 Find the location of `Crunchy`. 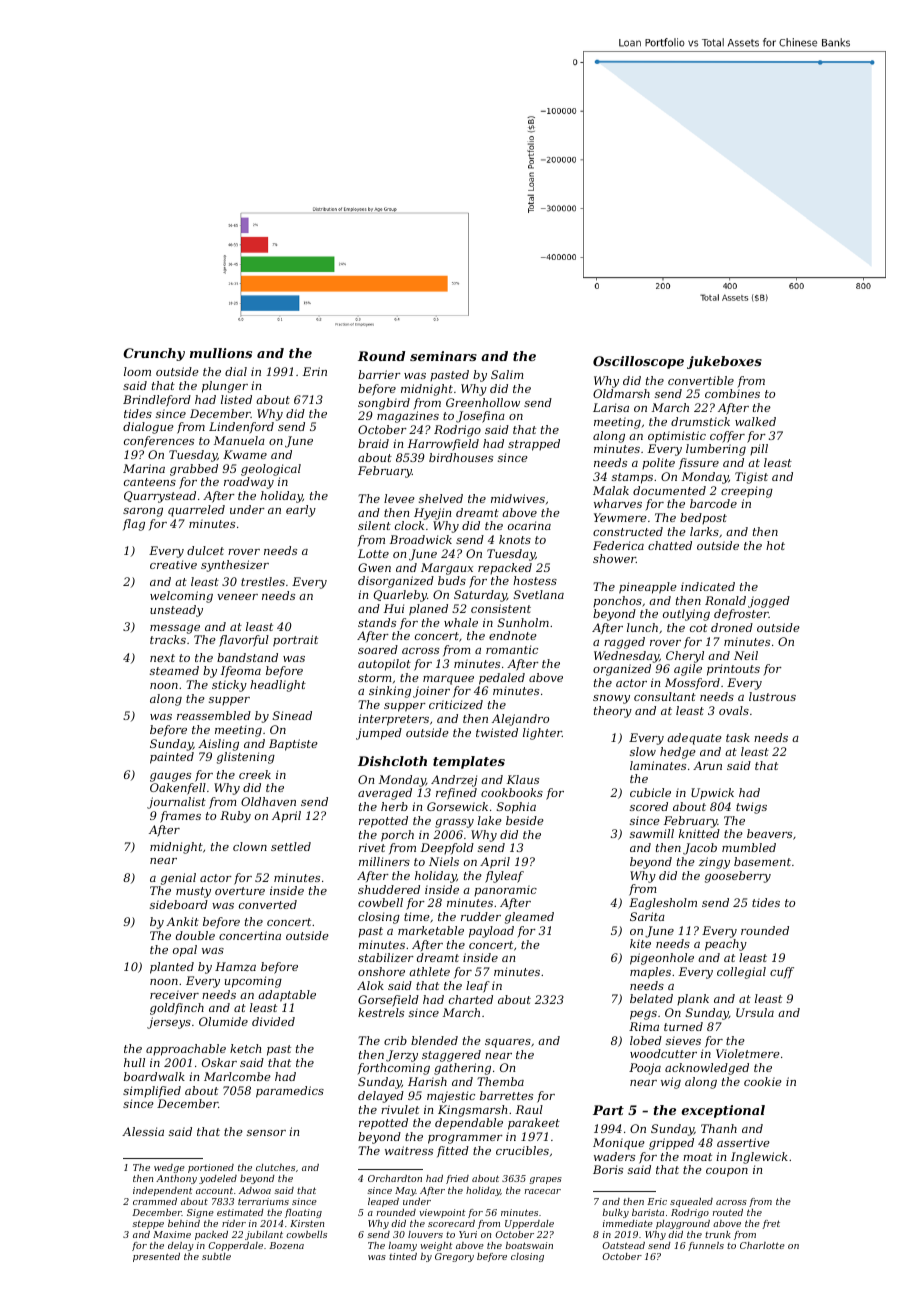

Crunchy is located at coordinates (154, 354).
